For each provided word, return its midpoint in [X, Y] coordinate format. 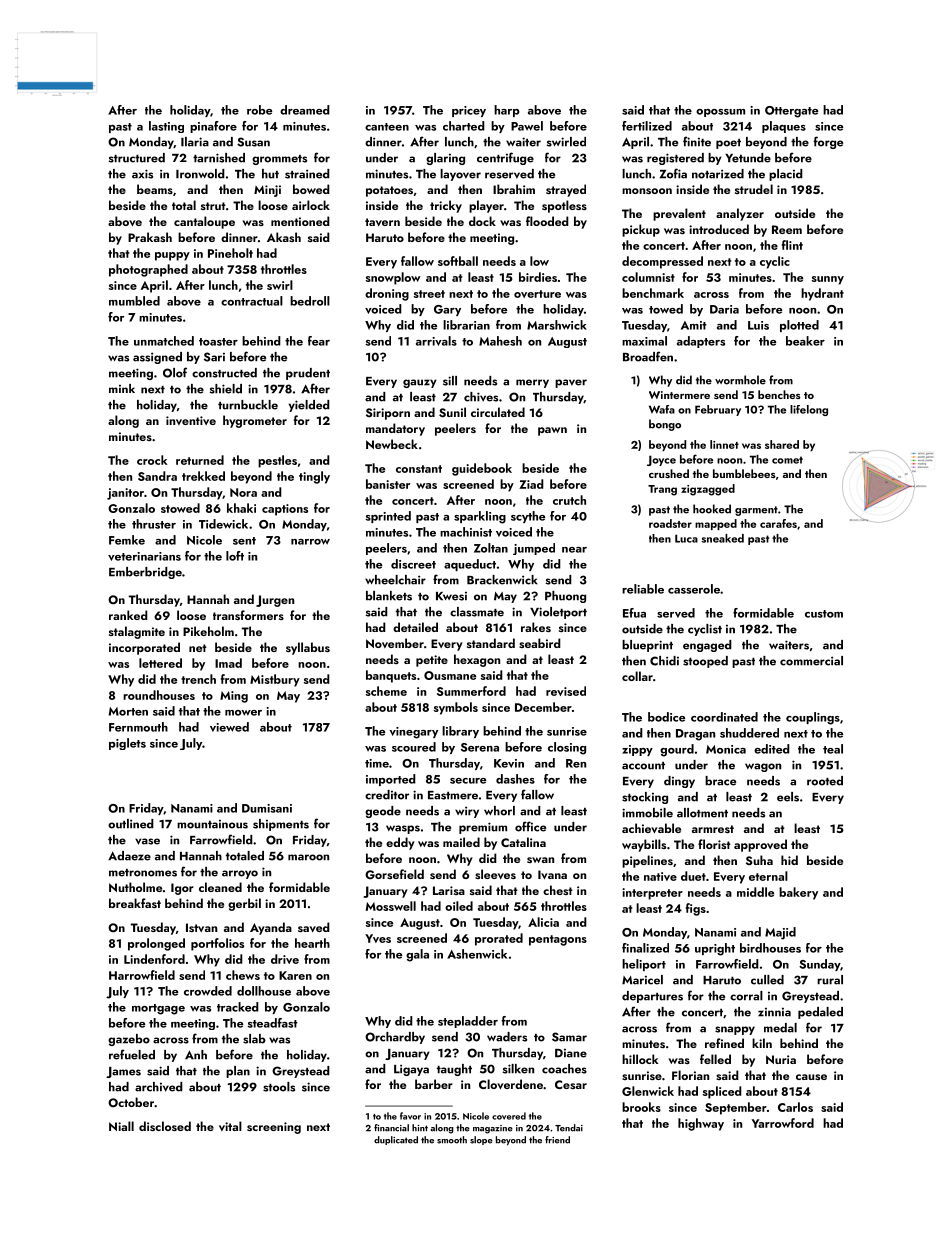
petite [432, 661]
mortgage [158, 1009]
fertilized [647, 126]
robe [259, 110]
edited [772, 749]
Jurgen [275, 601]
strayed [566, 190]
